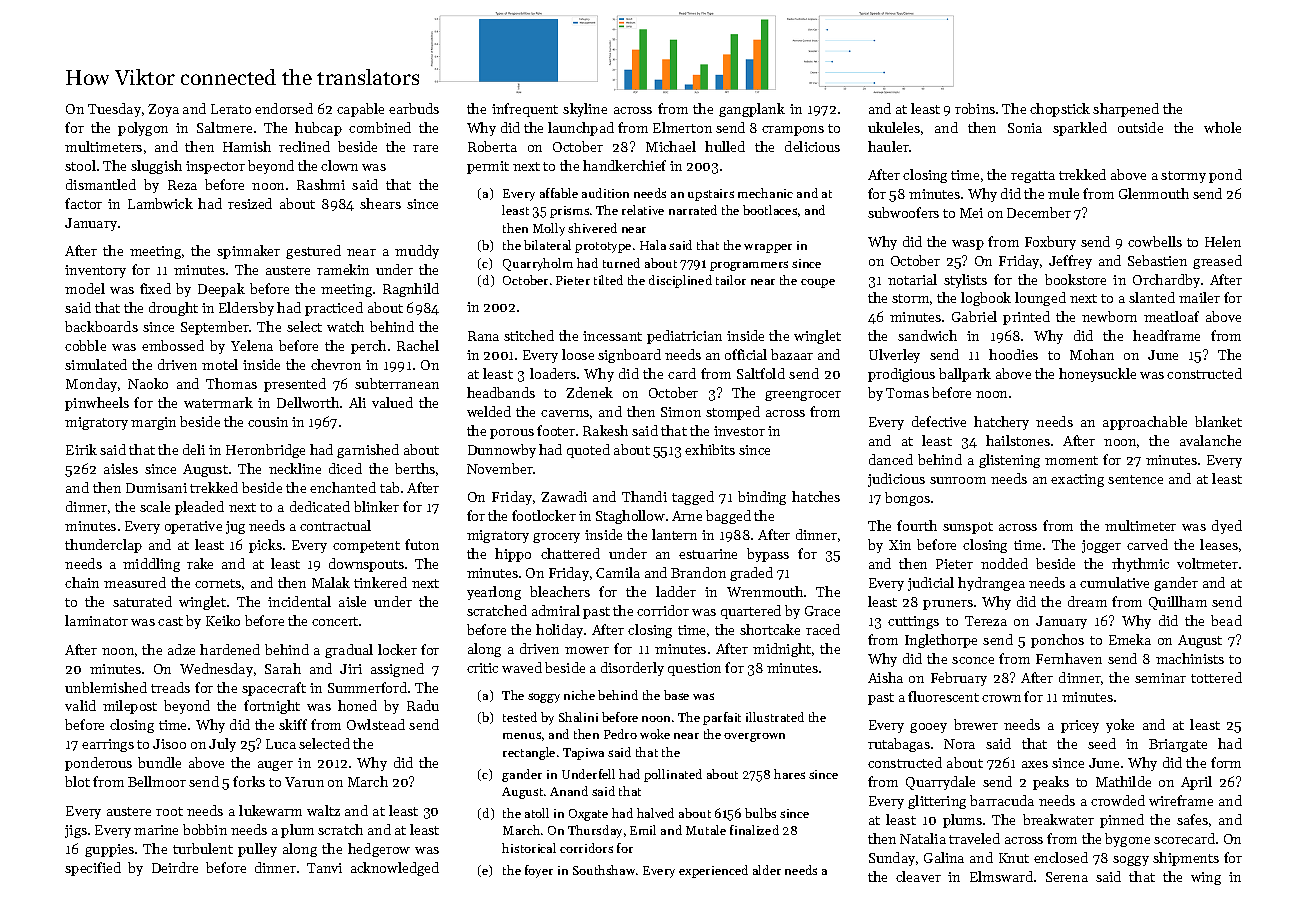 The image size is (1308, 924). What do you see at coordinates (163, 110) in the screenshot?
I see `Zoya` at bounding box center [163, 110].
